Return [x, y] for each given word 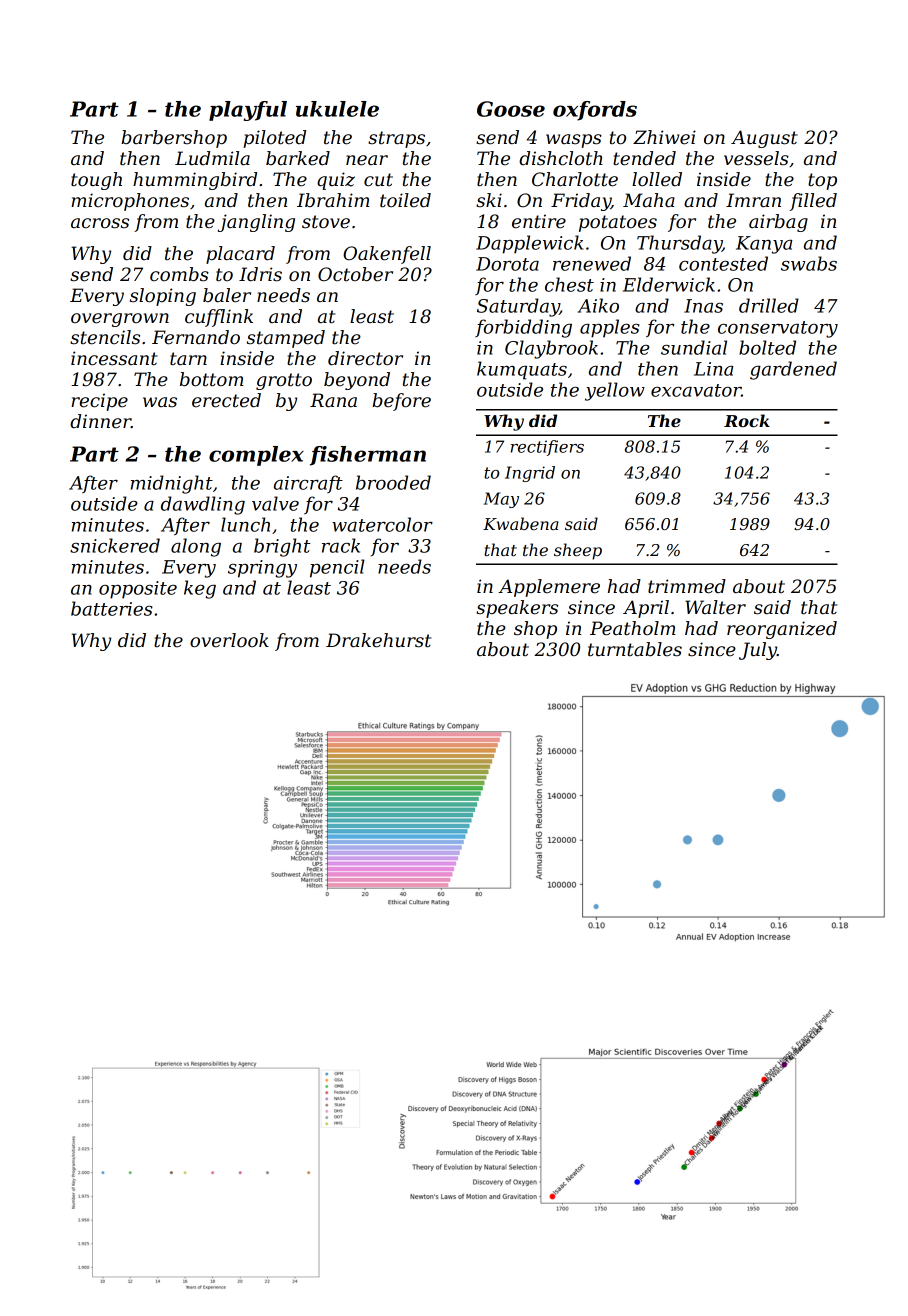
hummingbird [195, 181]
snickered [115, 545]
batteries [111, 608]
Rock [747, 420]
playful [248, 111]
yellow [615, 391]
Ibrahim [333, 200]
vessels [756, 158]
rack [341, 545]
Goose [511, 109]
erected [226, 400]
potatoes [618, 223]
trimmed [687, 586]
